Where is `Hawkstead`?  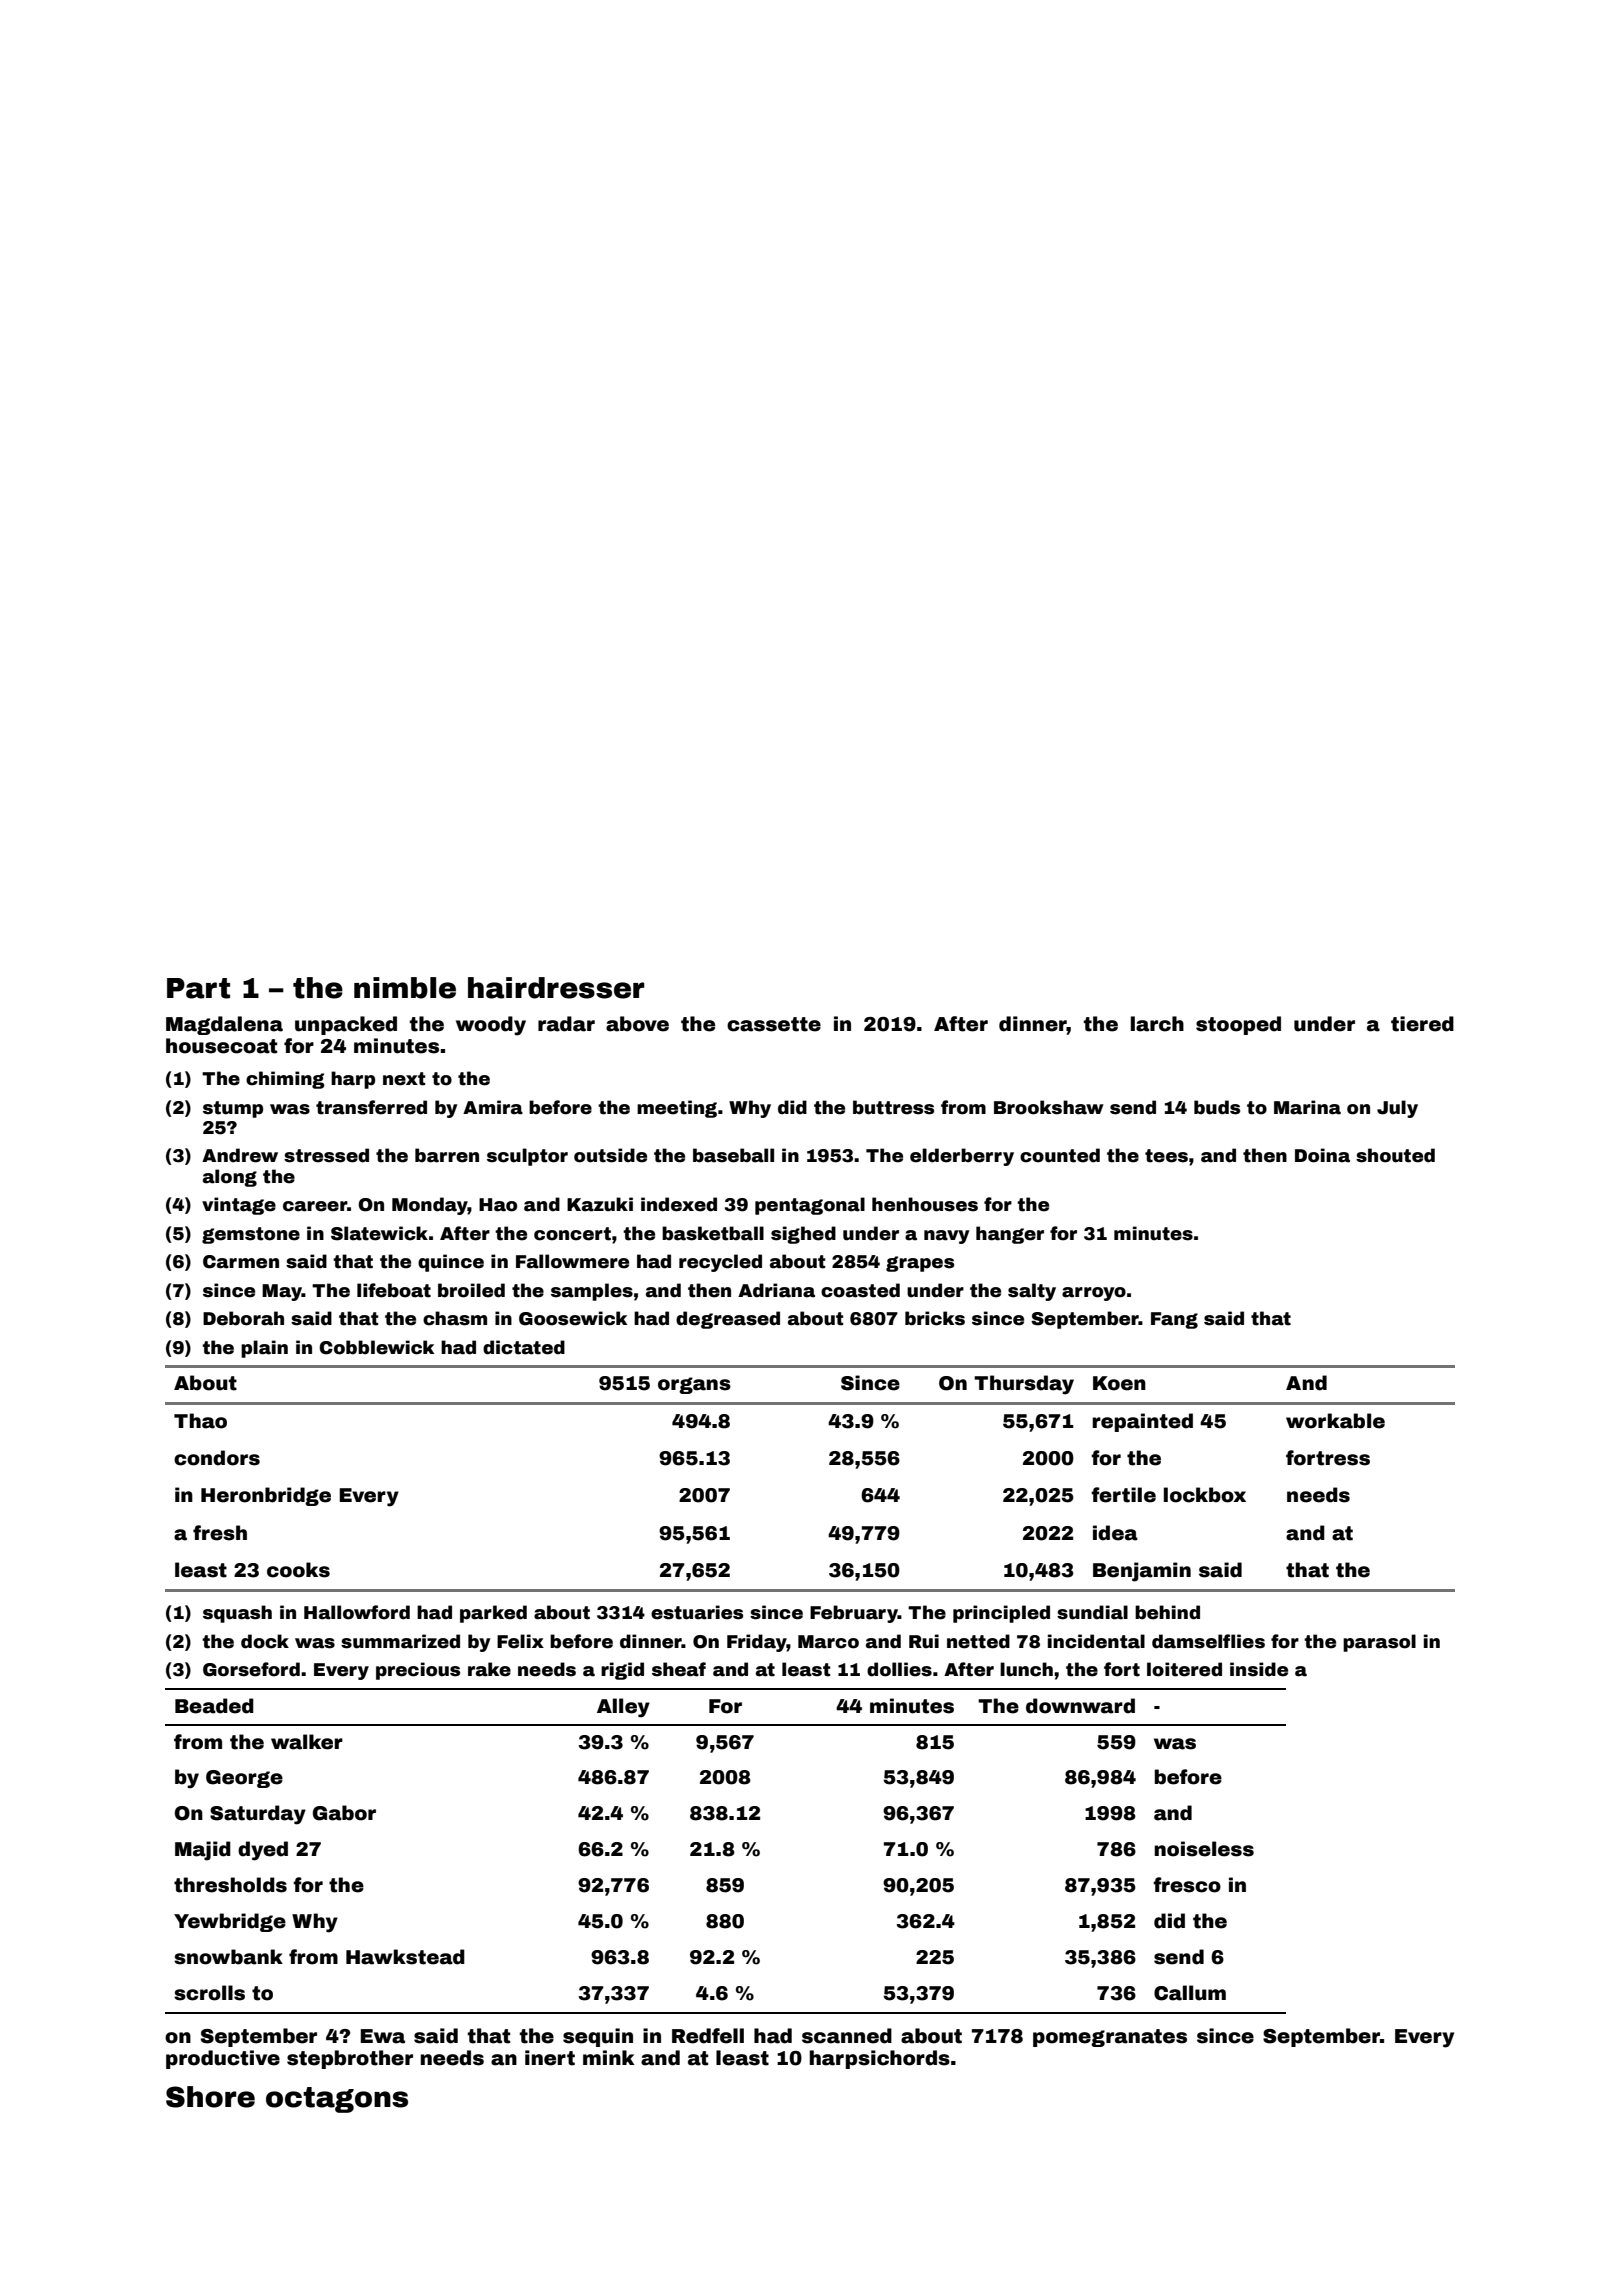
Hawkstead is located at coordinates (405, 1957).
